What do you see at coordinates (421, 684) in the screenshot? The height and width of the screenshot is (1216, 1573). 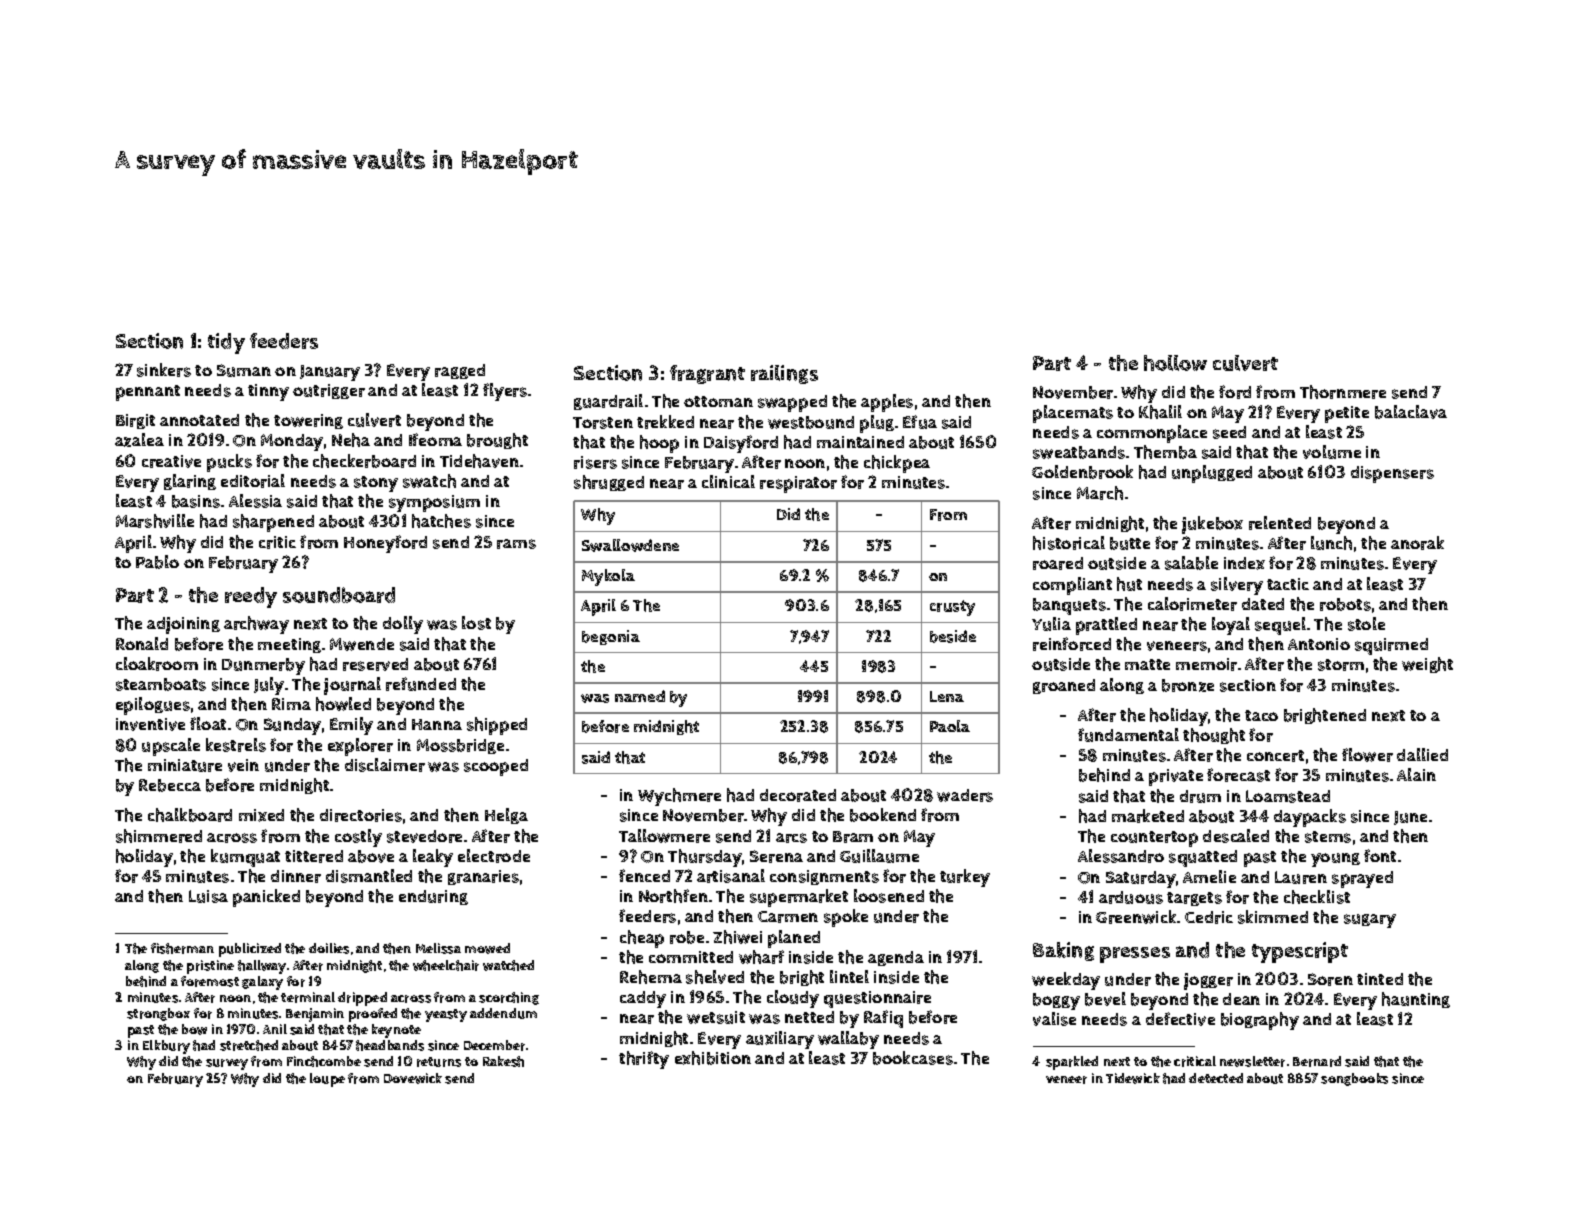 I see `refunded` at bounding box center [421, 684].
